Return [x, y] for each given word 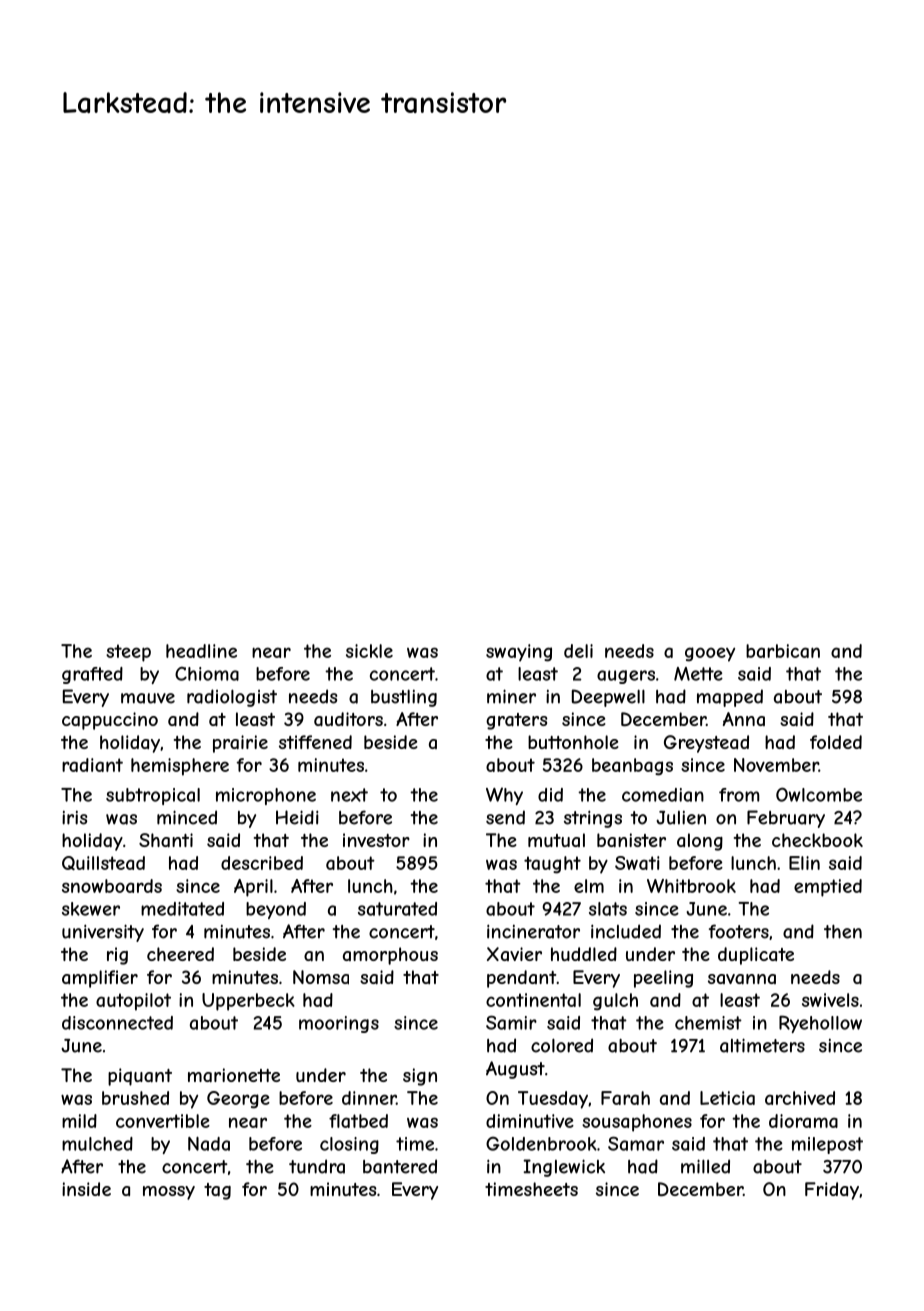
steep [128, 653]
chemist [708, 1023]
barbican [783, 651]
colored [562, 1045]
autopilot [133, 1002]
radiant [92, 765]
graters [517, 721]
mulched [97, 1144]
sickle [369, 651]
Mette [698, 674]
